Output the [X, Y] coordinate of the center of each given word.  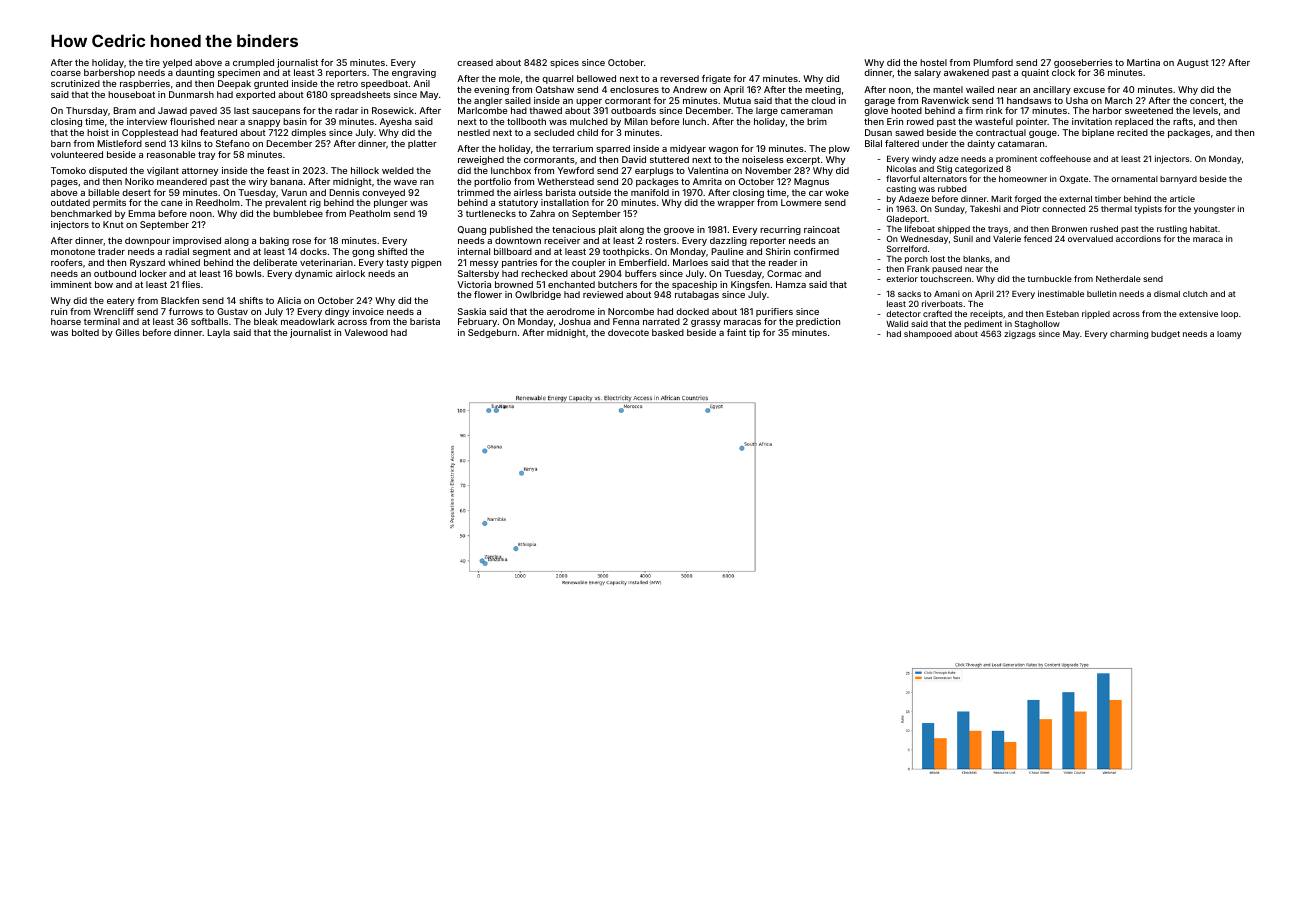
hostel [933, 62]
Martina [1143, 62]
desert [136, 192]
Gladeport [907, 219]
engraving [414, 73]
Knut [113, 224]
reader [783, 262]
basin [295, 121]
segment [212, 253]
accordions [1138, 238]
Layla [218, 333]
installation [565, 202]
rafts [1183, 121]
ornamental [1134, 179]
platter [422, 144]
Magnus [811, 182]
